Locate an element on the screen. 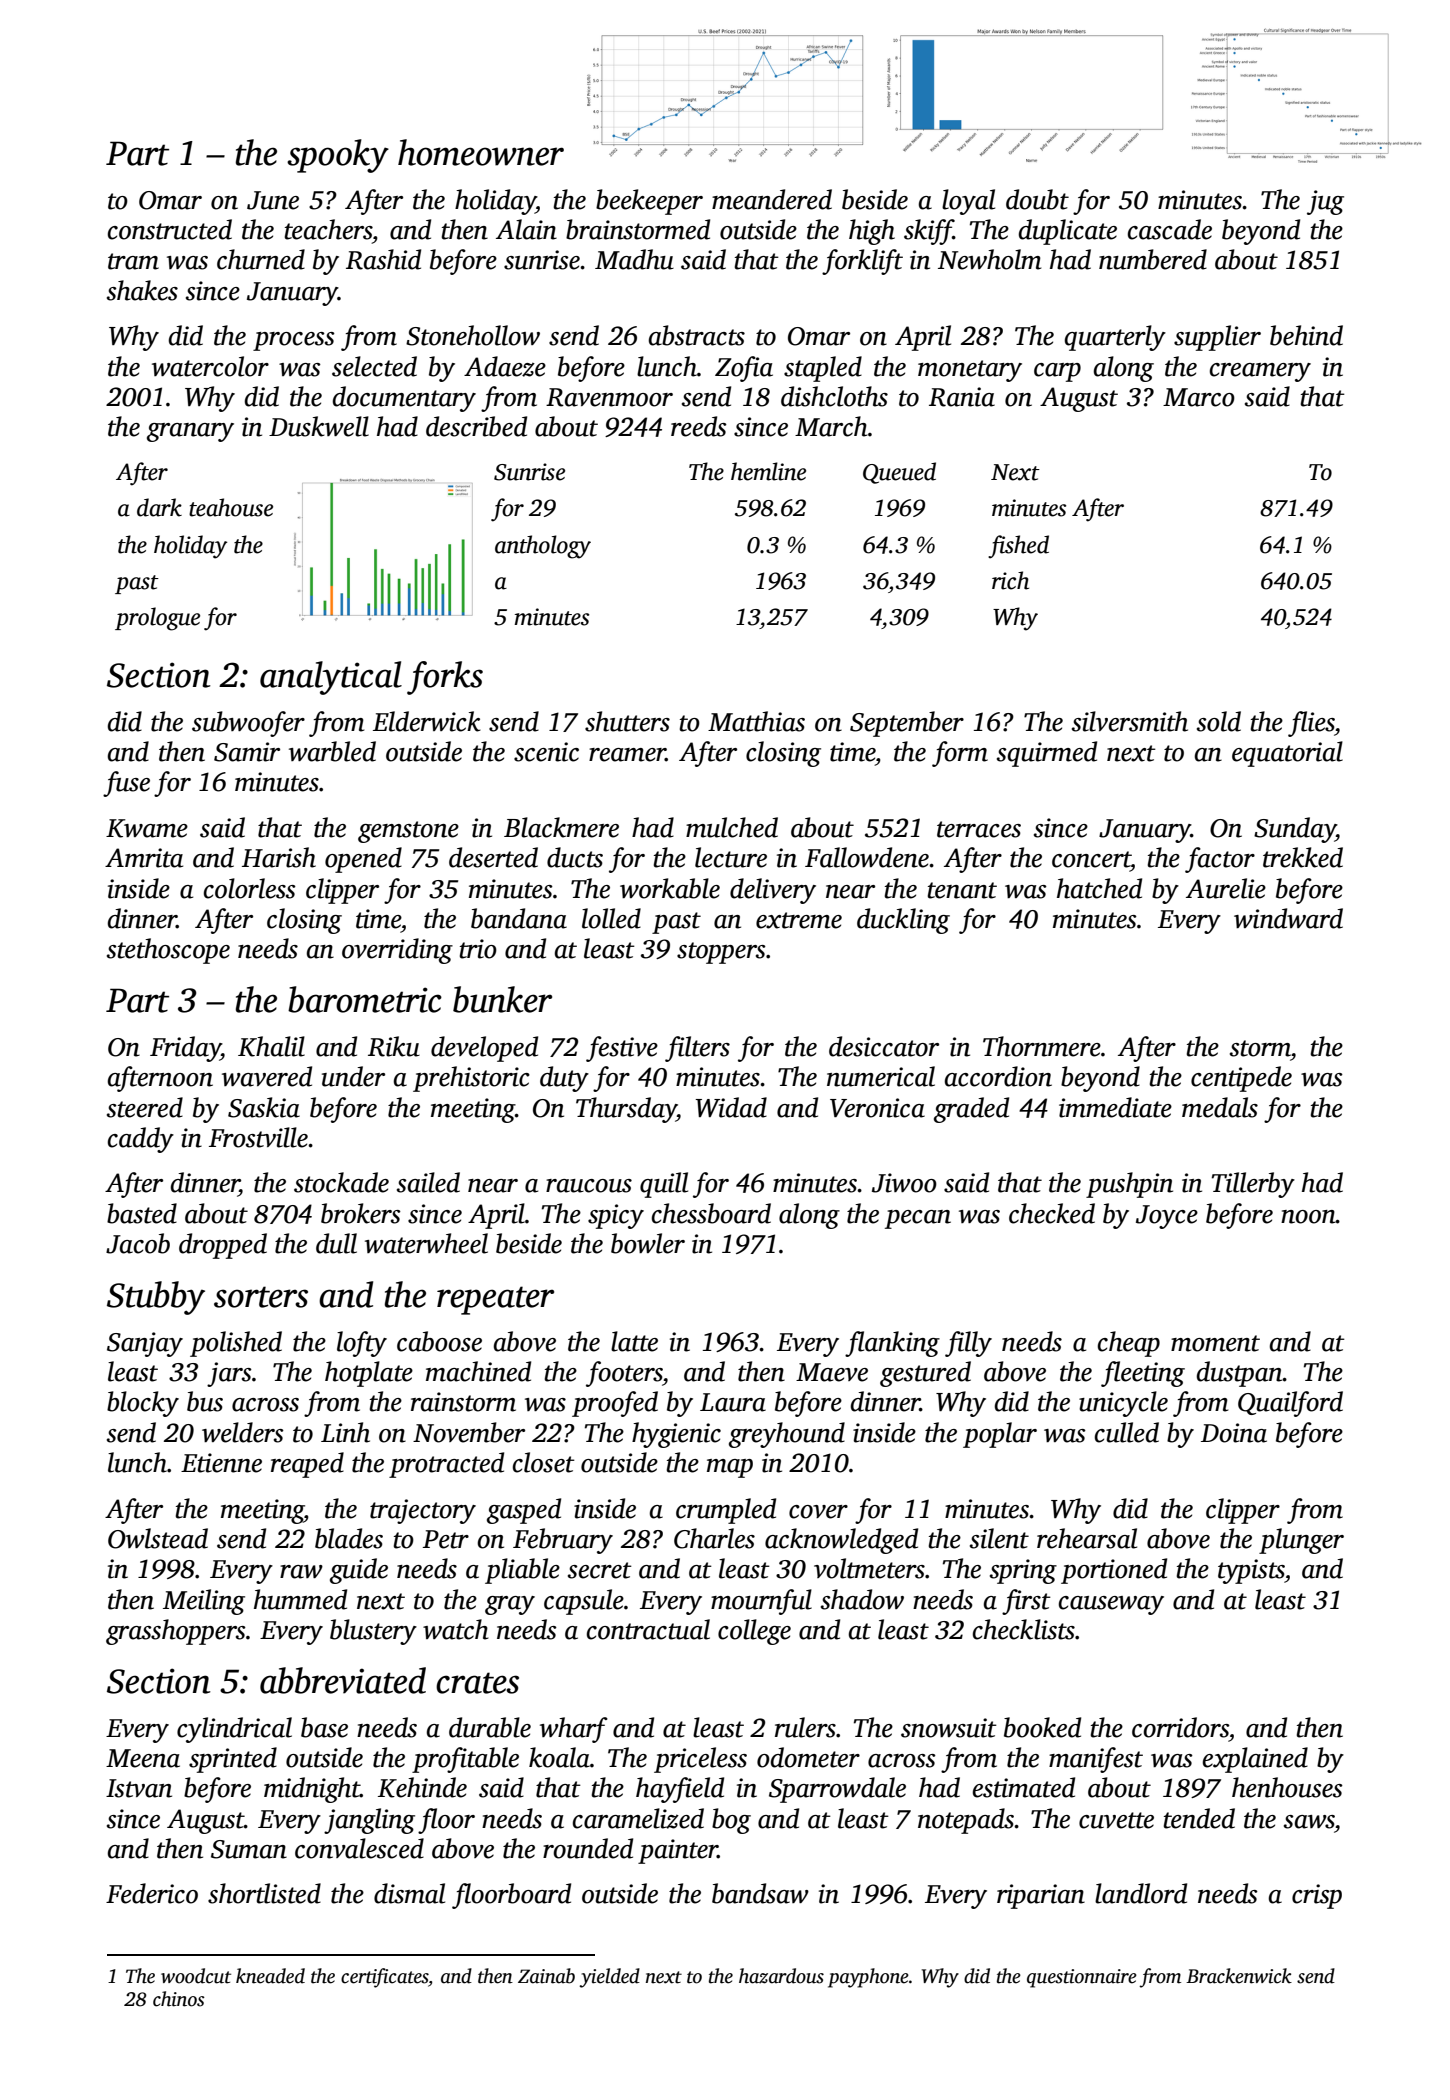 Image resolution: width=1450 pixels, height=2100 pixels. stethoscope is located at coordinates (168, 951).
